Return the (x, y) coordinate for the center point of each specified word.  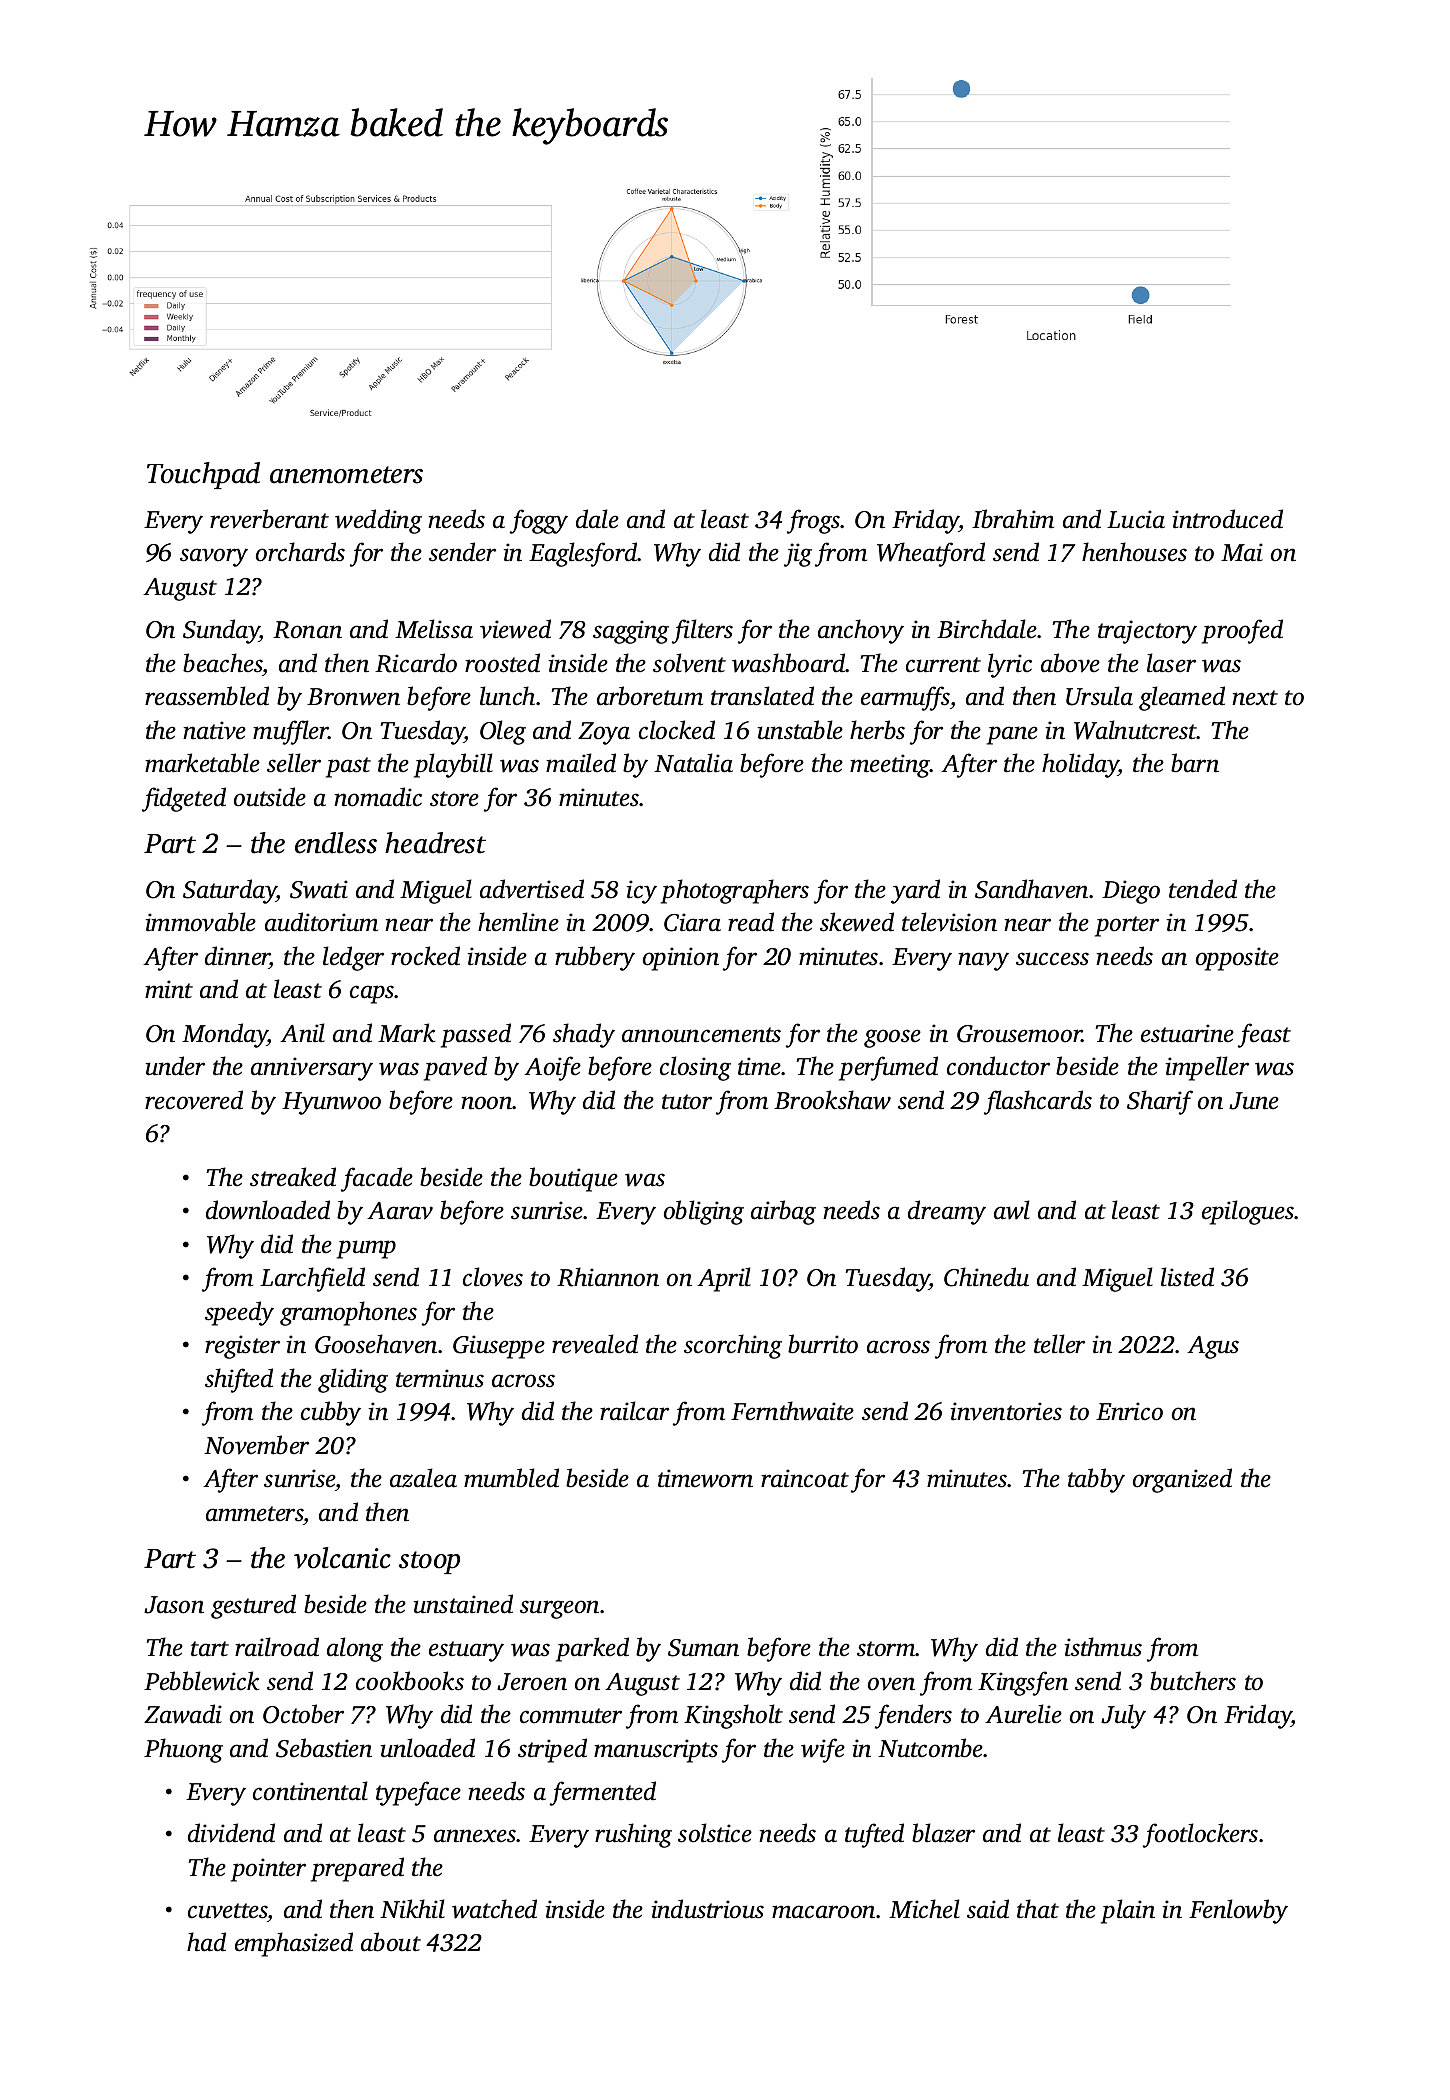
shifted (239, 1380)
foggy (539, 521)
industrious (708, 1909)
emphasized (294, 1944)
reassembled (207, 696)
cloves (493, 1277)
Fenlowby (1238, 1911)
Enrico (1129, 1411)
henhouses (1134, 552)
